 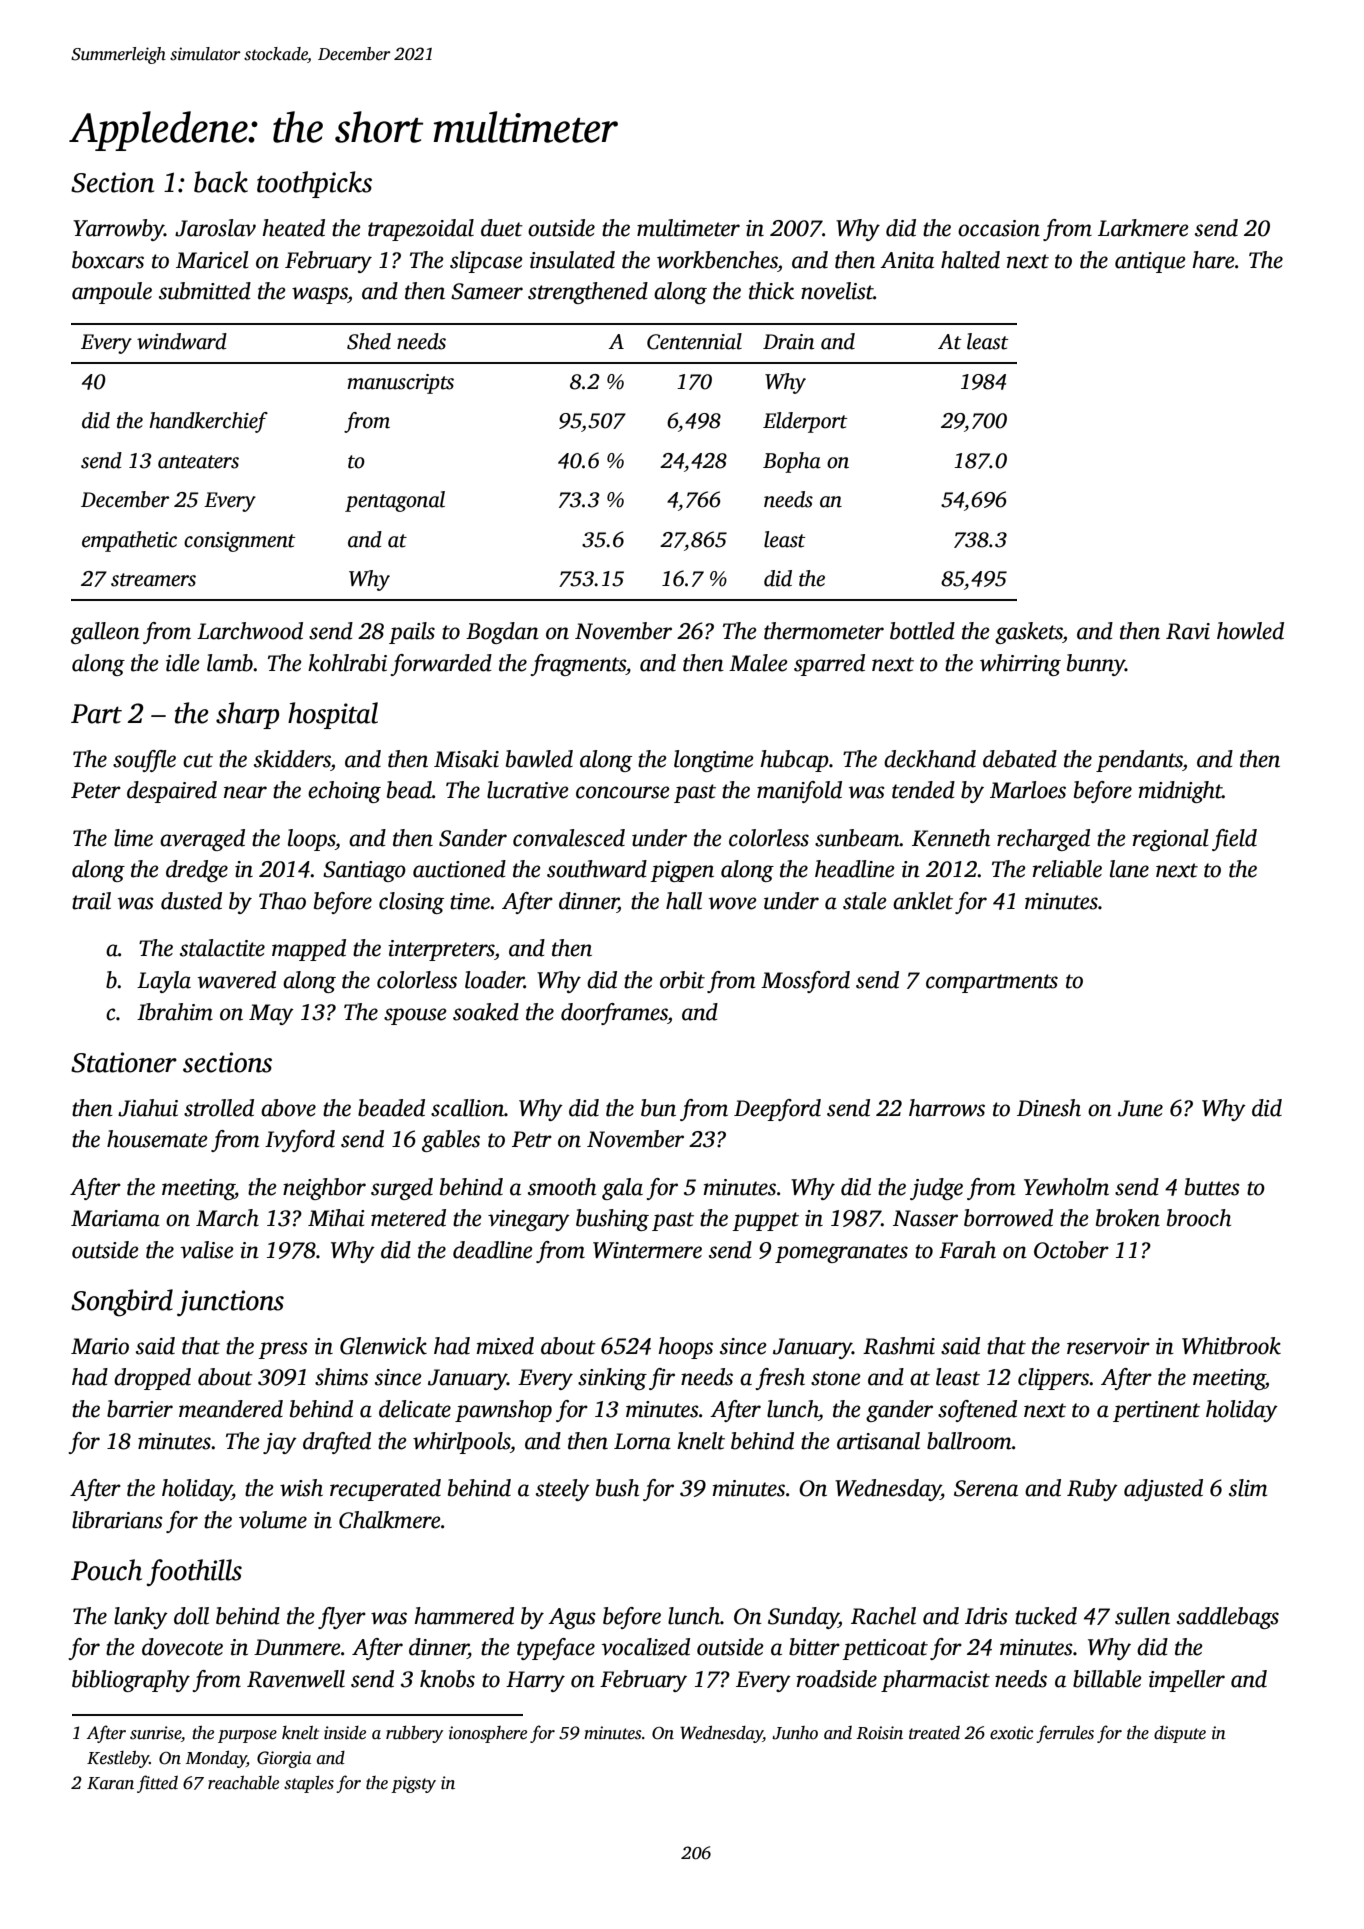 I want to click on Harry, so click(x=535, y=1681).
